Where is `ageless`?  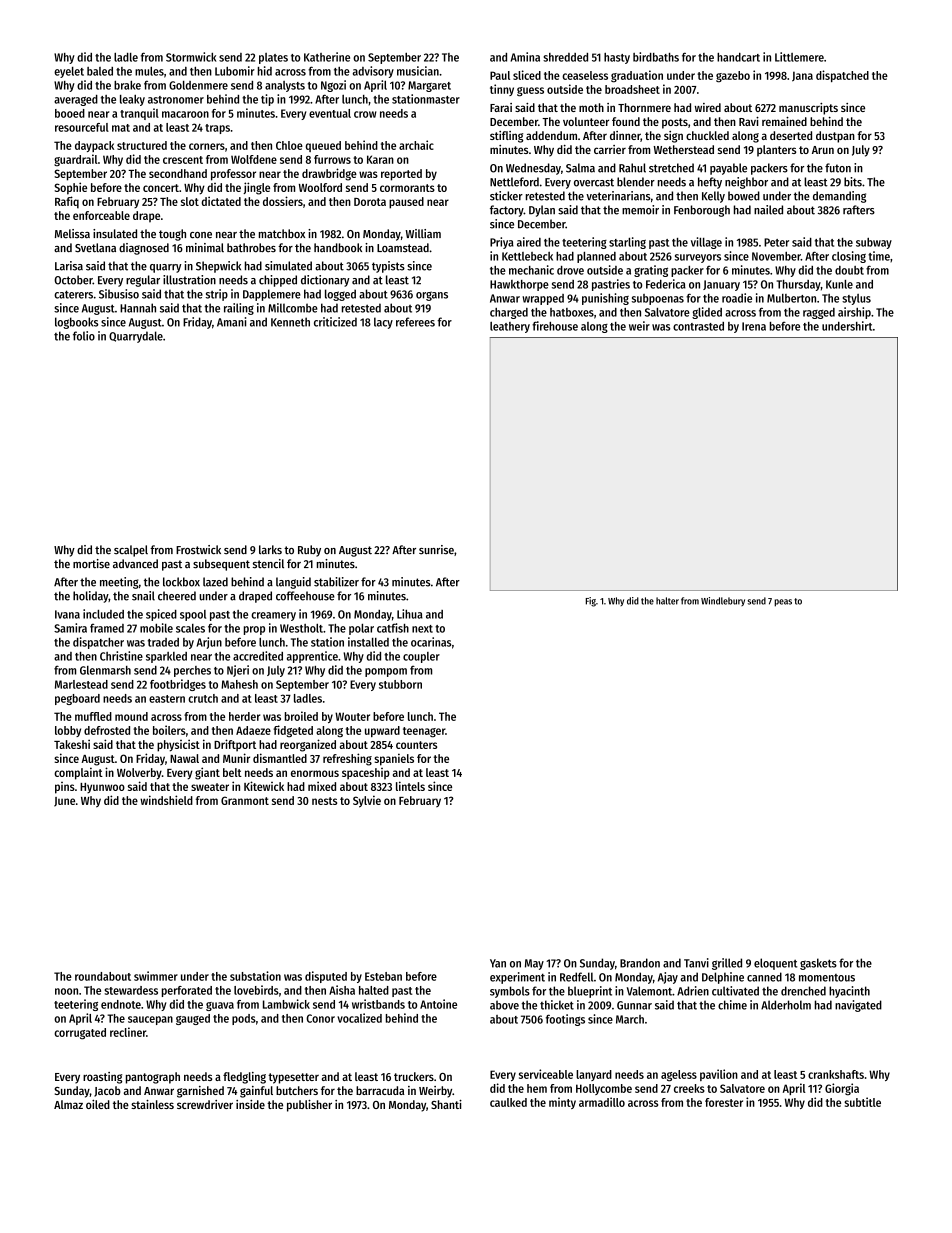 ageless is located at coordinates (679, 1076).
